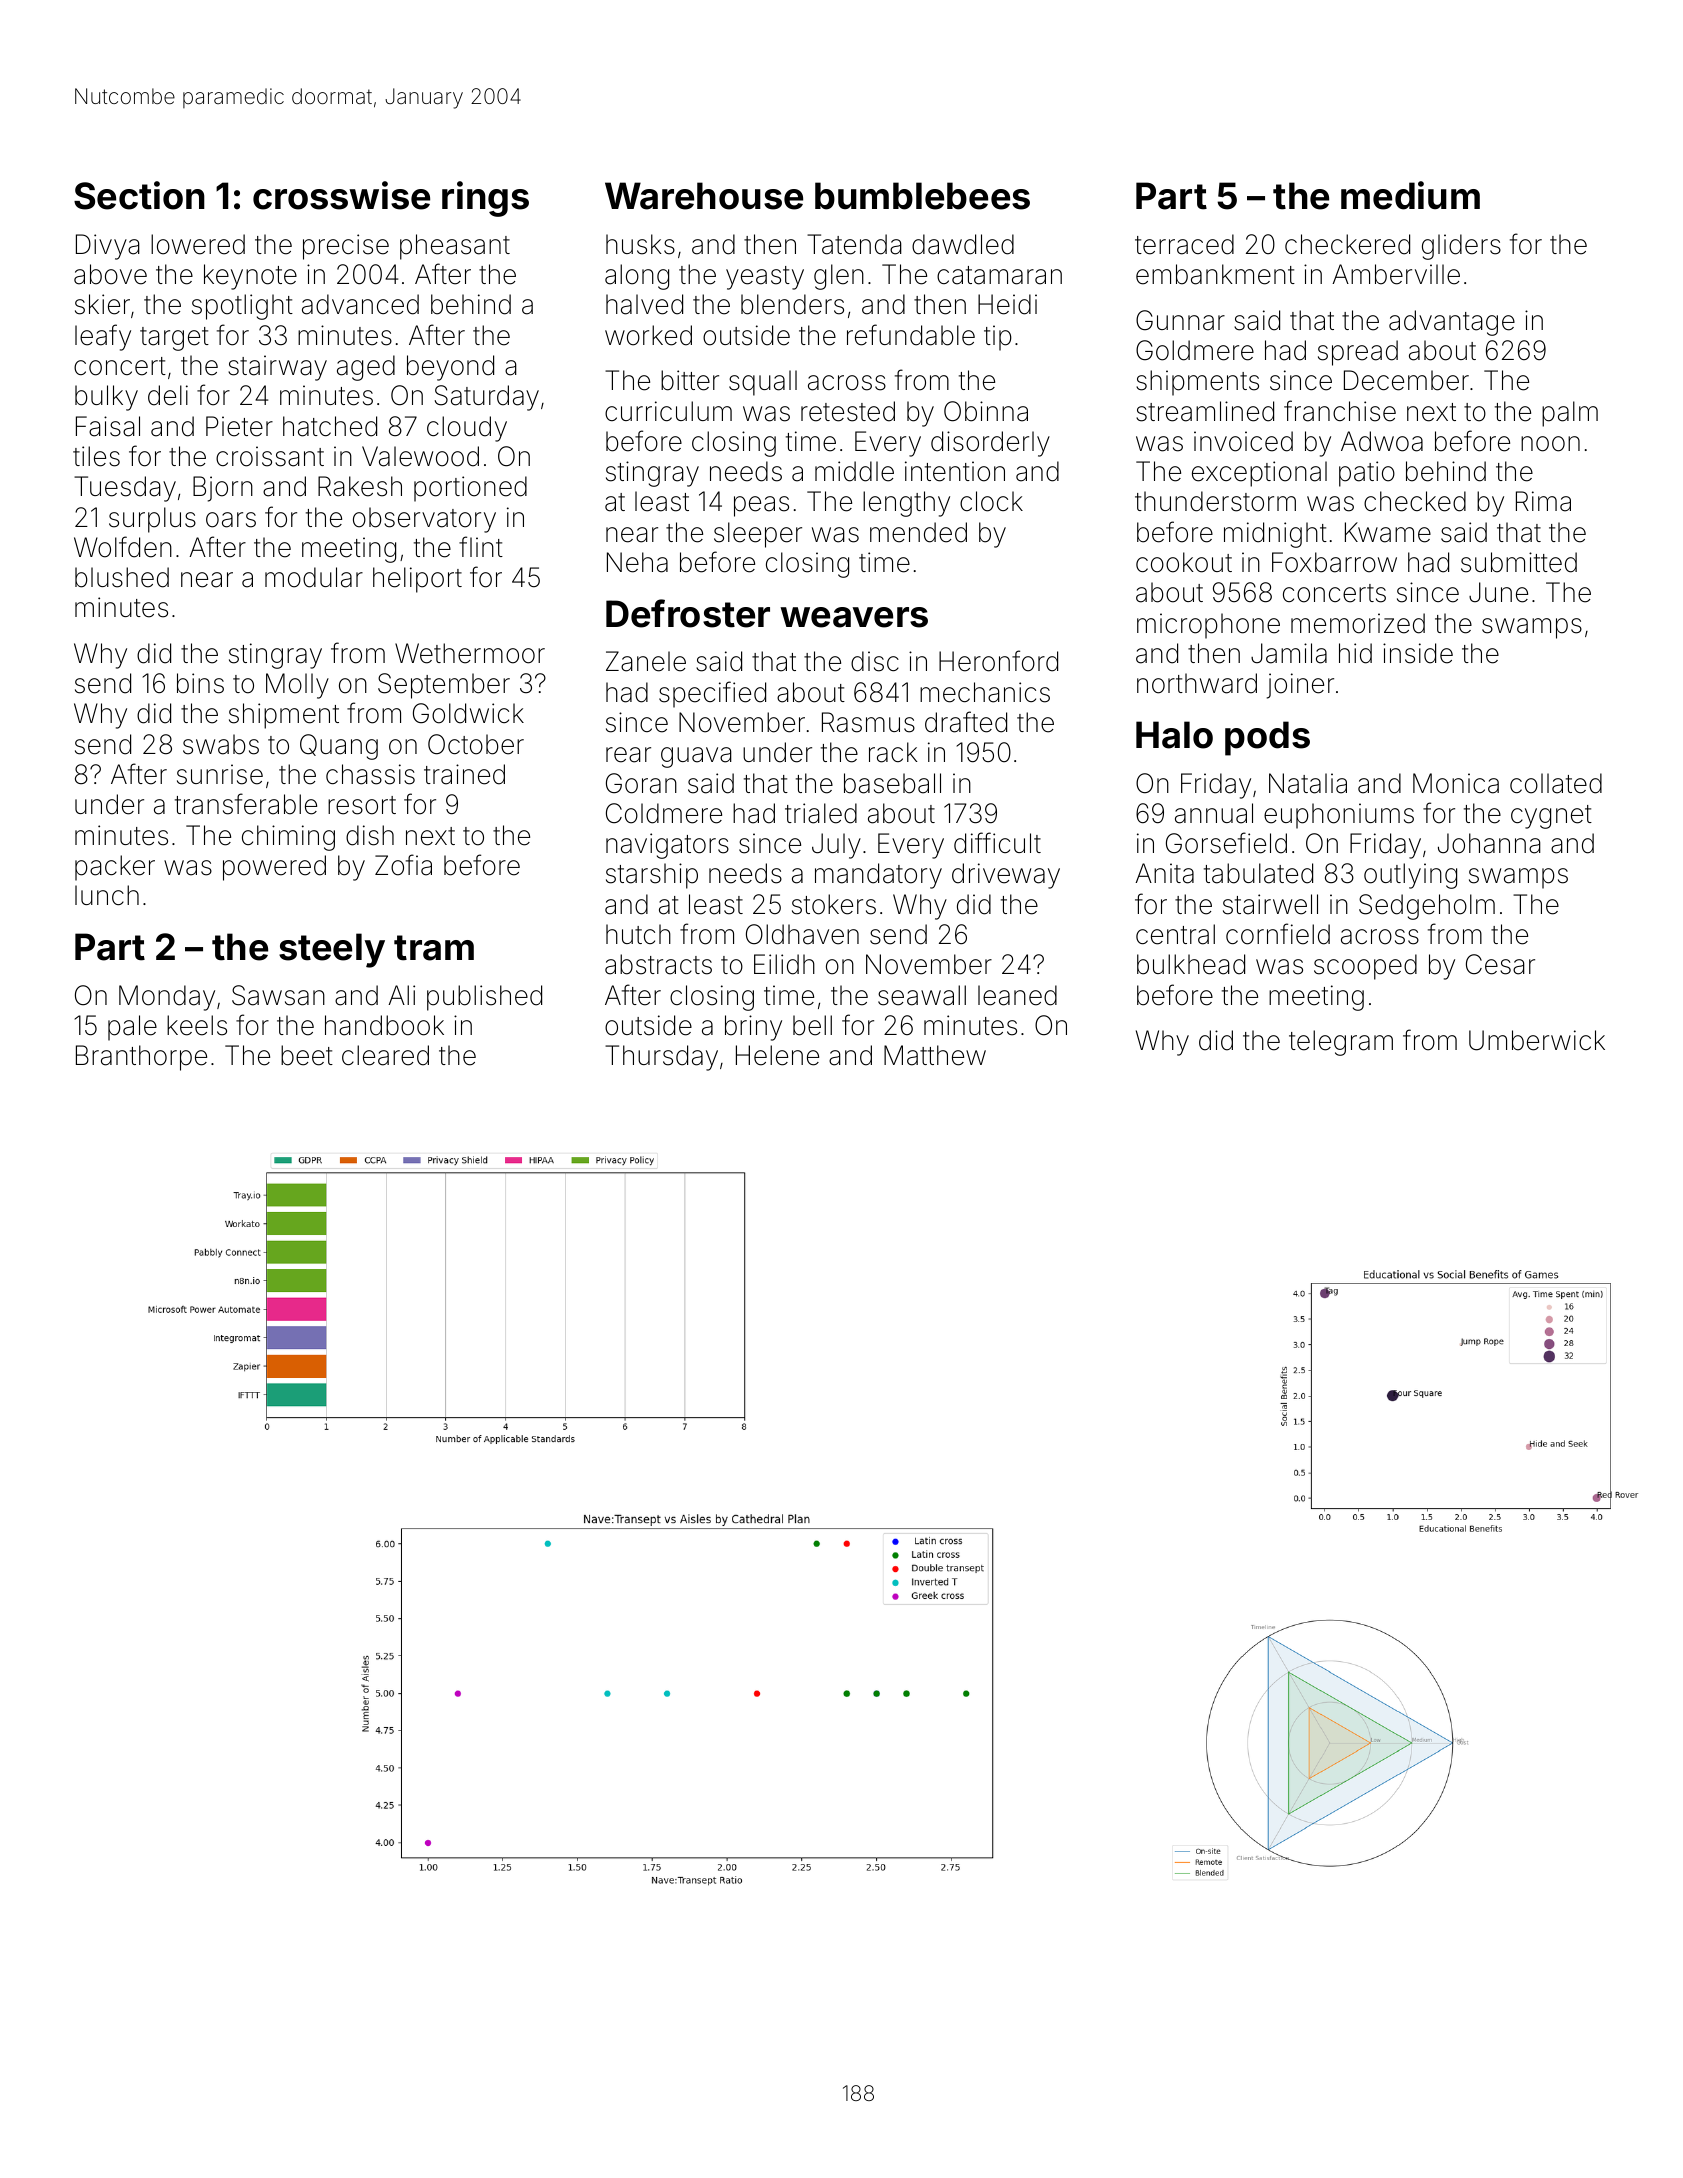 This image has width=1683, height=2178. What do you see at coordinates (485, 199) in the image?
I see `rings` at bounding box center [485, 199].
